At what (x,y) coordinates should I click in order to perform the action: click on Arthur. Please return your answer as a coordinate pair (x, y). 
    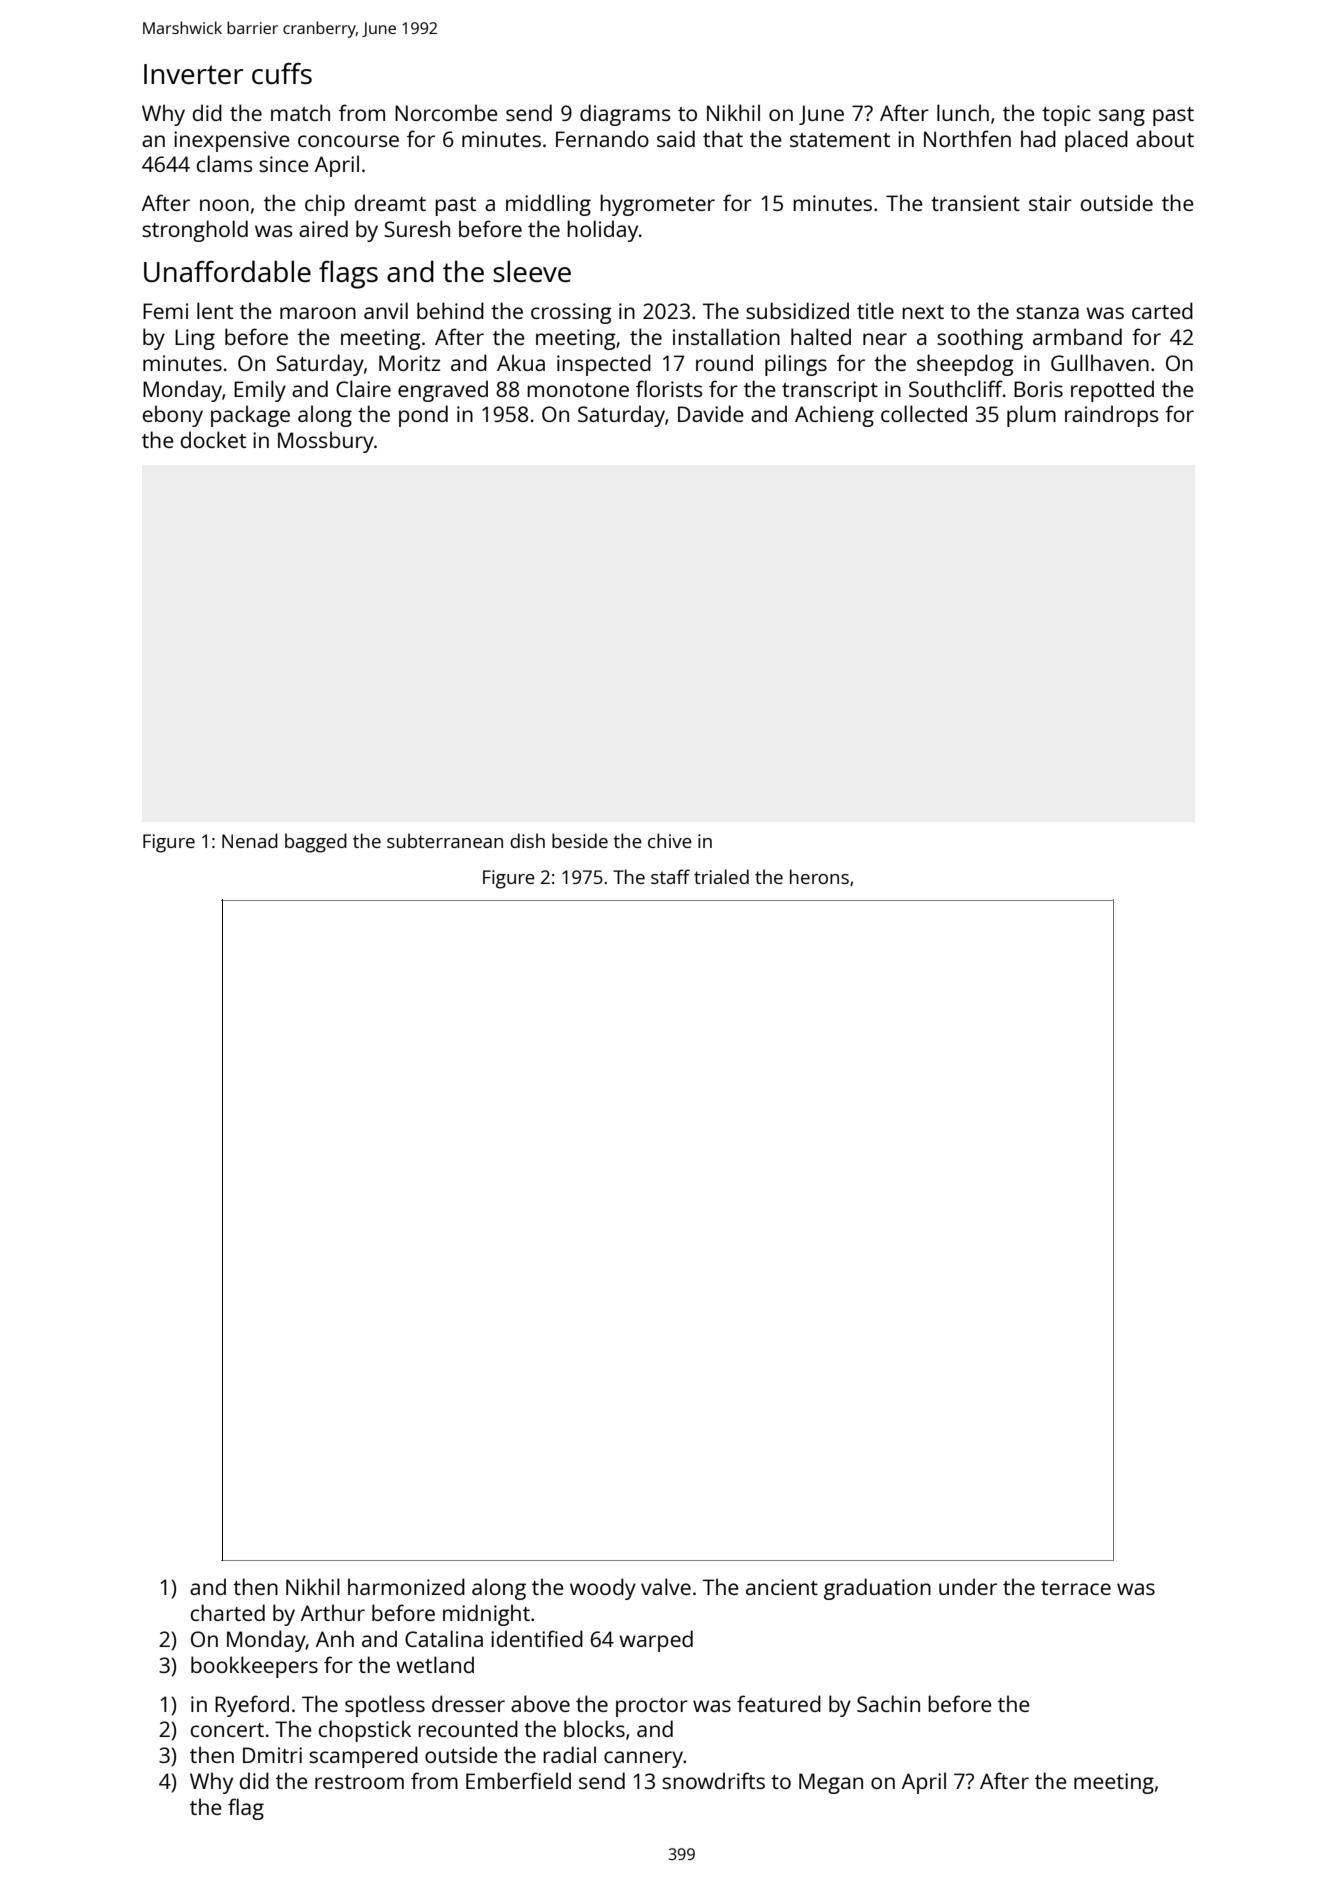
    Looking at the image, I should click on (333, 1612).
